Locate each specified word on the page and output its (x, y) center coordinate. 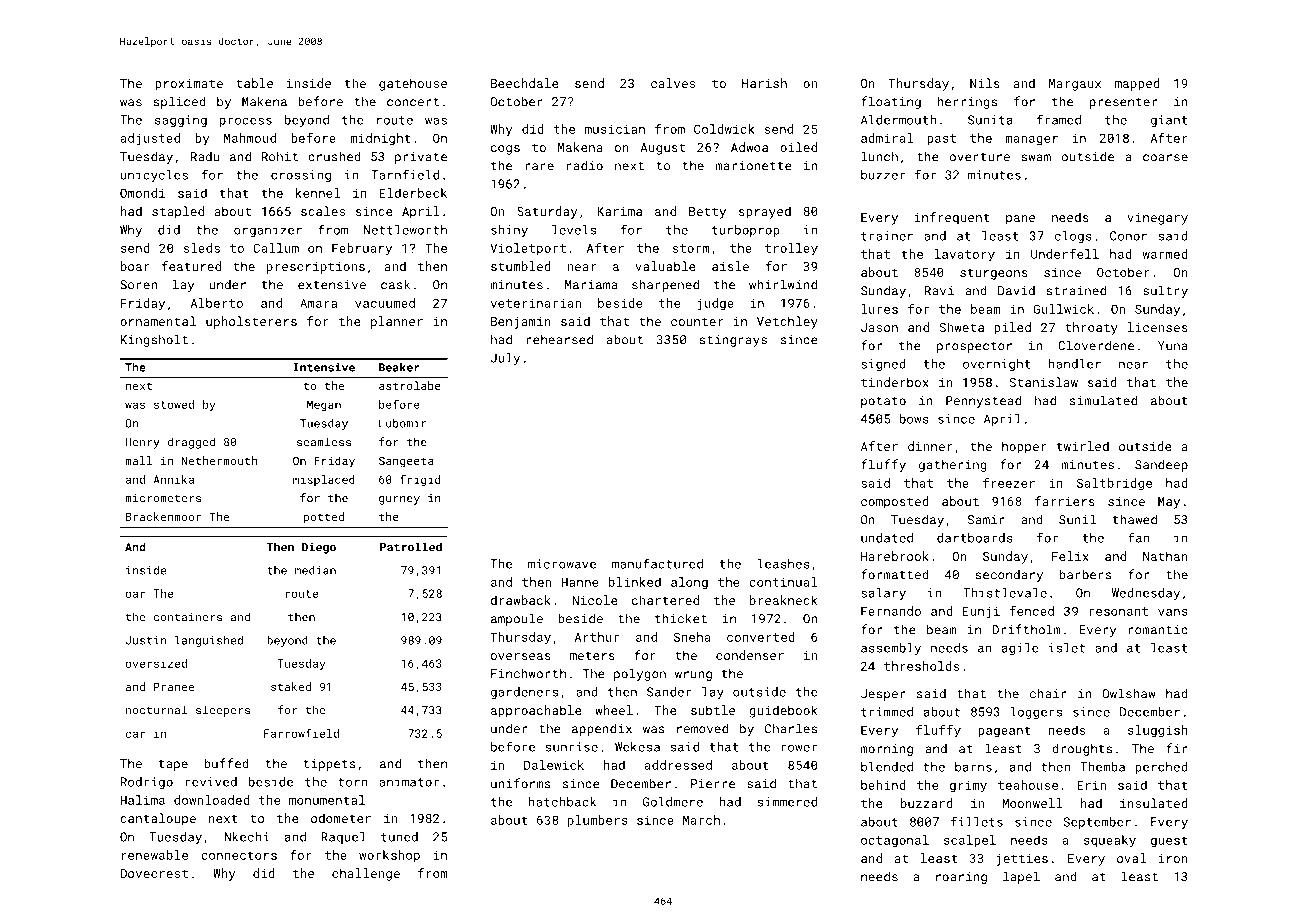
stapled (178, 212)
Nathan (1165, 556)
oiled (798, 147)
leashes (784, 564)
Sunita (990, 120)
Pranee (174, 686)
